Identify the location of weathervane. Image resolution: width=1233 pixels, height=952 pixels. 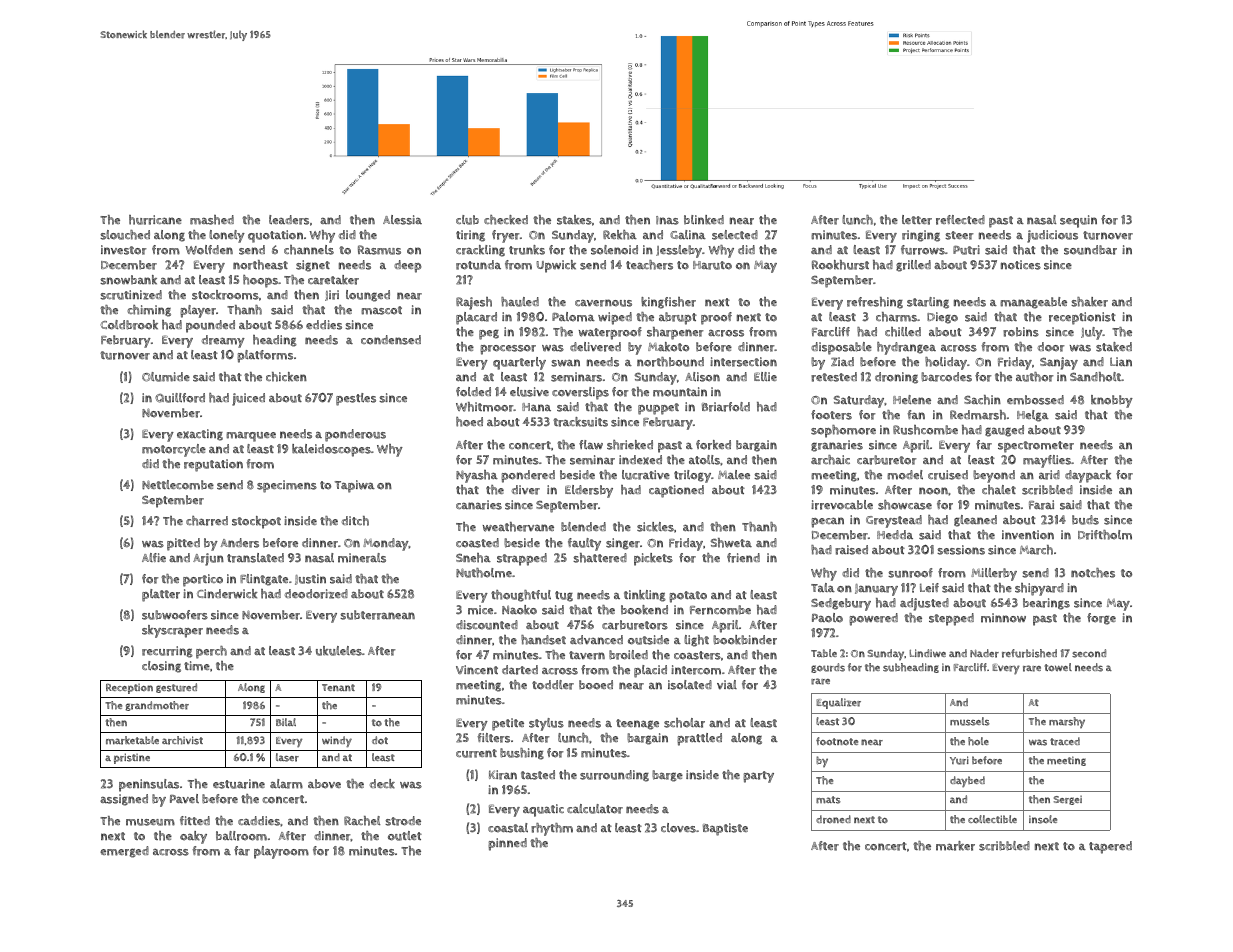
(518, 527).
